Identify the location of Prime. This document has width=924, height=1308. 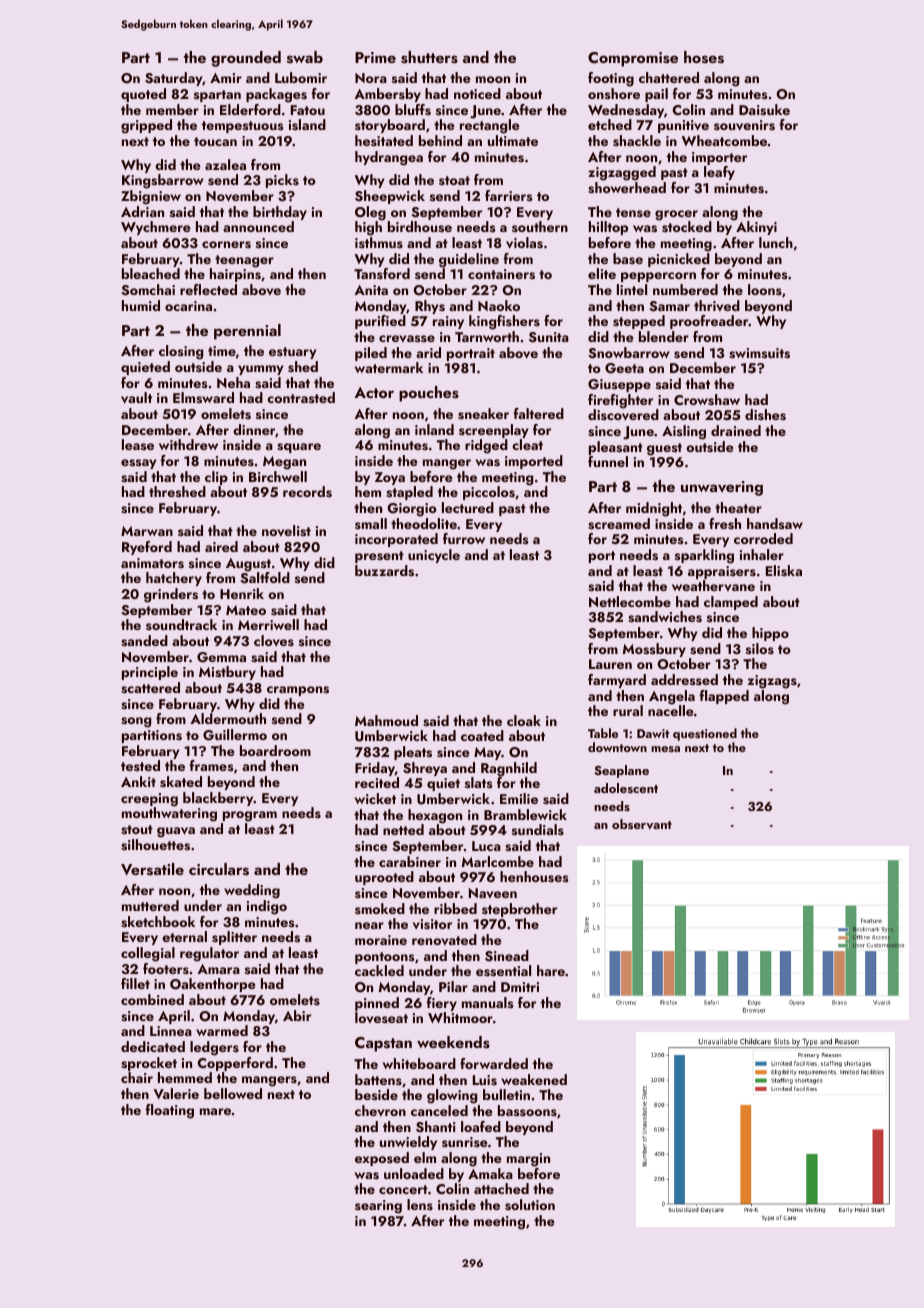
(375, 57).
